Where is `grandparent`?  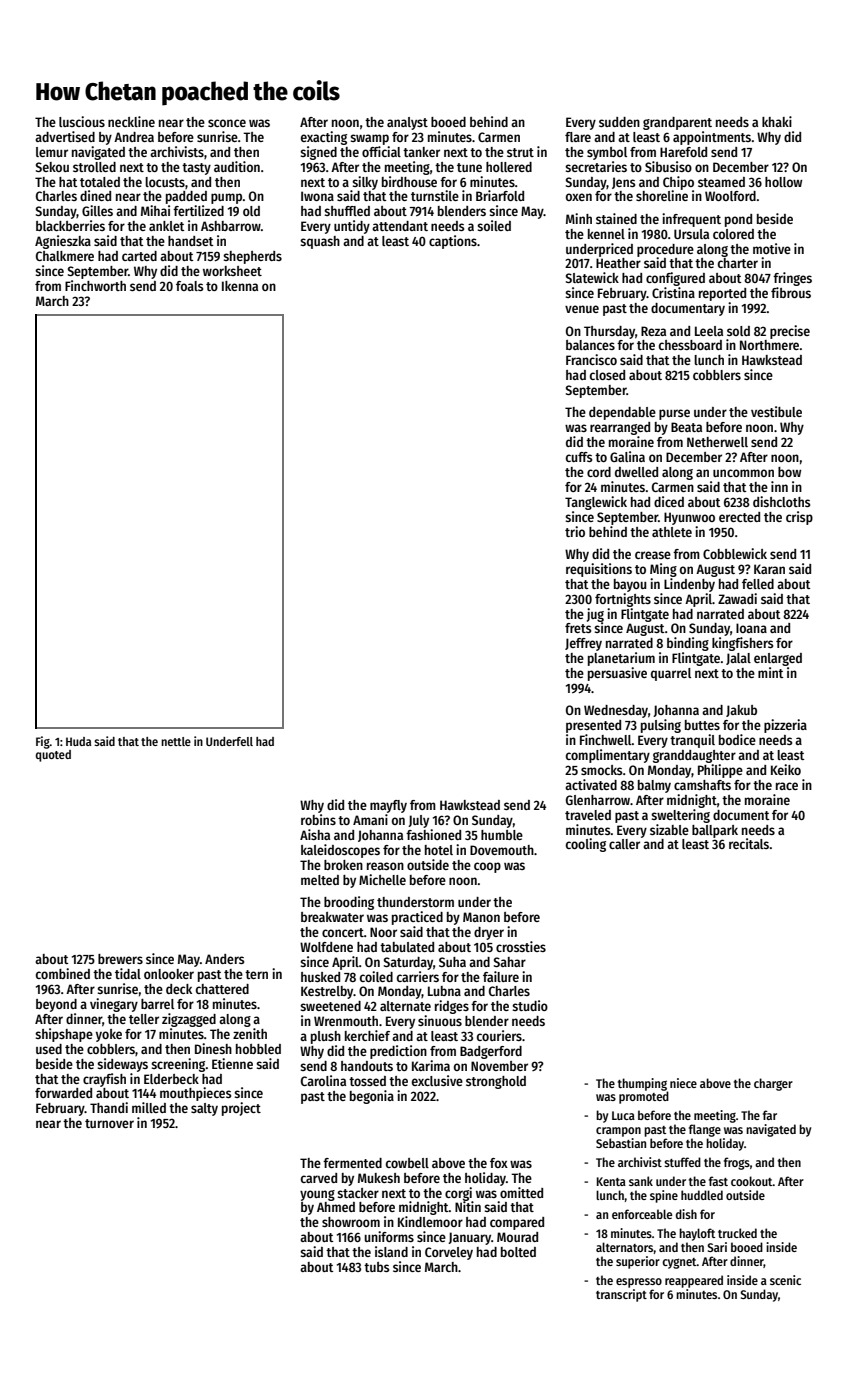 grandparent is located at coordinates (677, 123).
